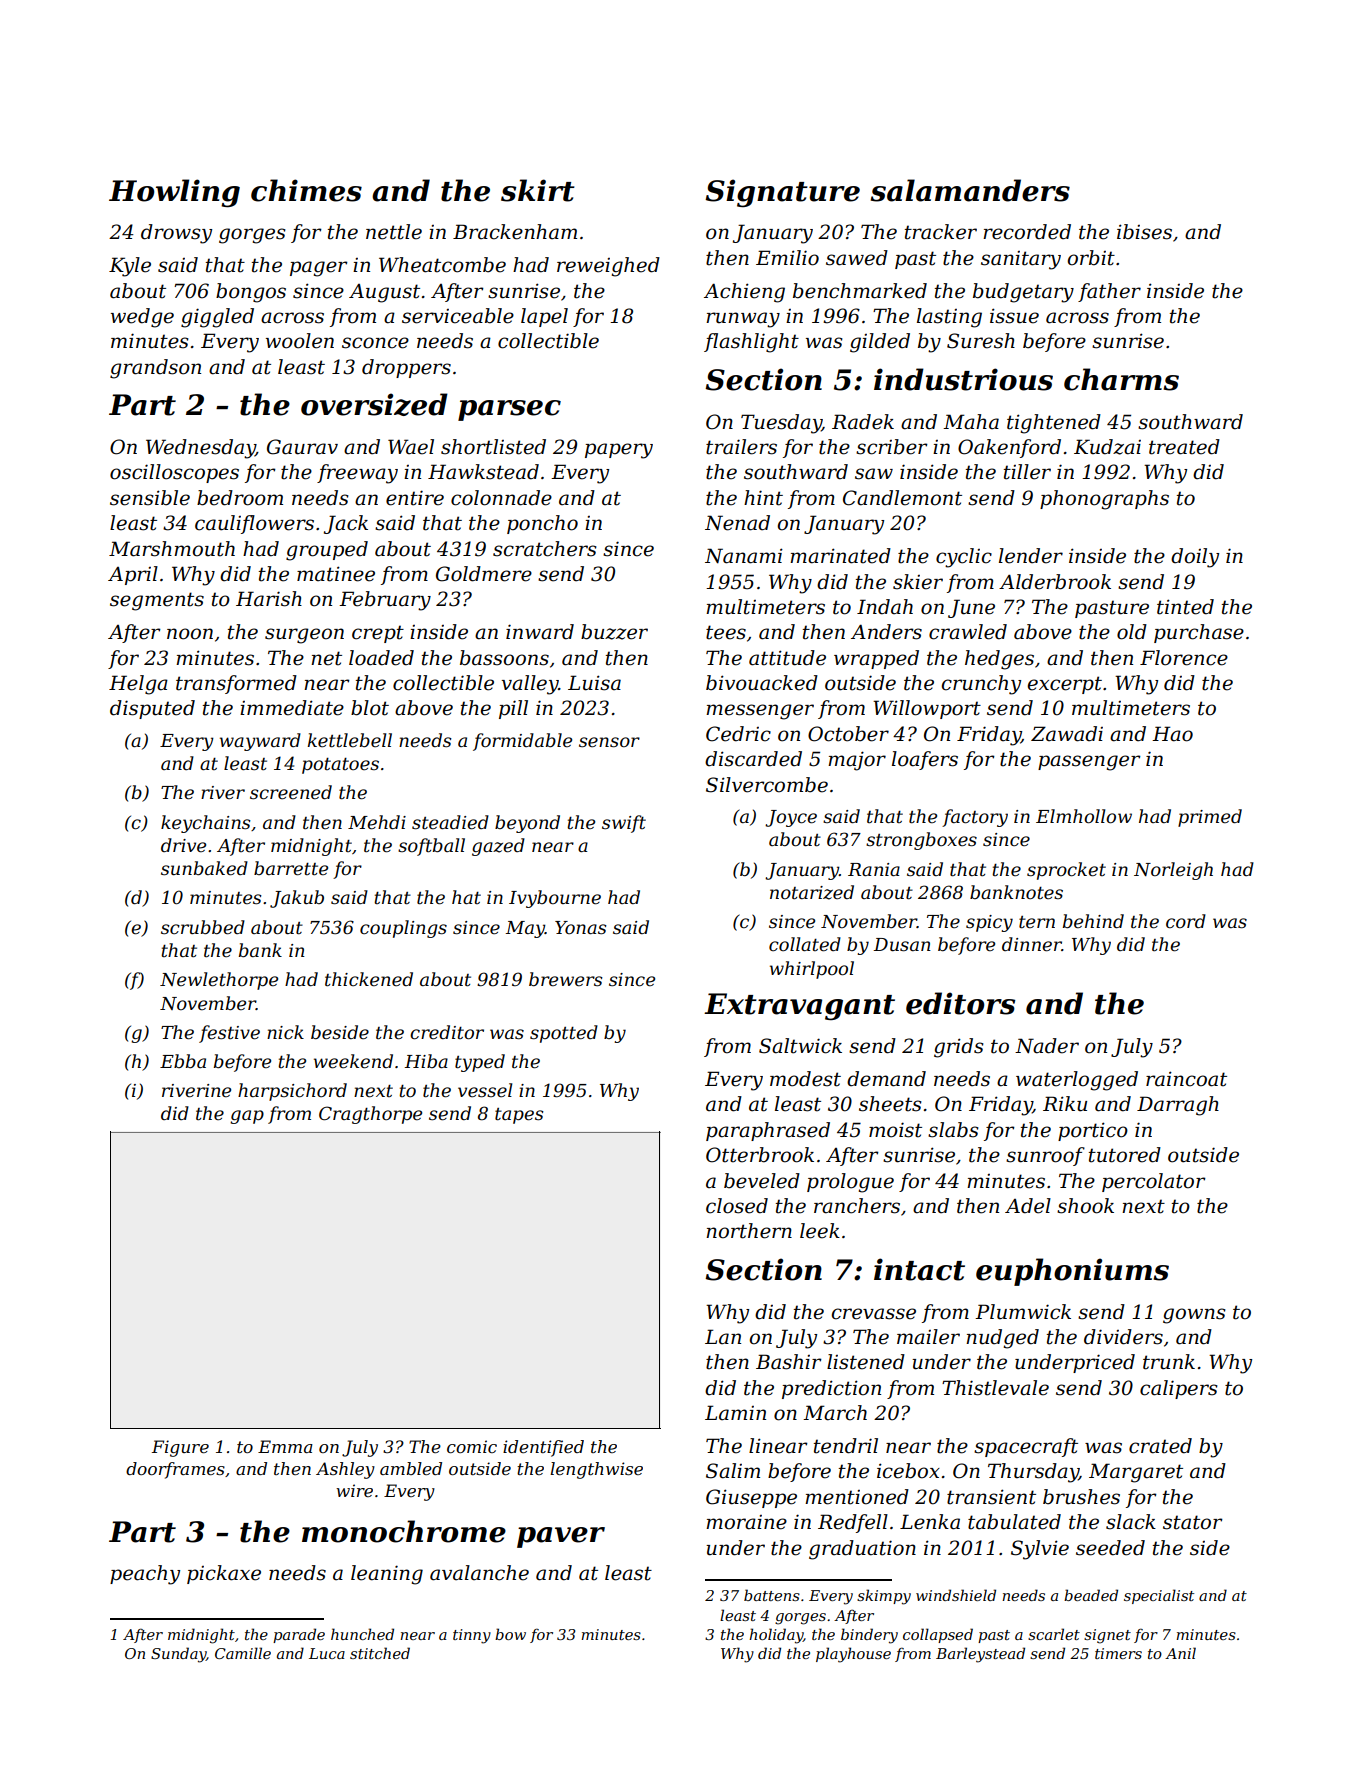 The image size is (1366, 1767). Describe the element at coordinates (510, 1634) in the screenshot. I see `bow` at that location.
